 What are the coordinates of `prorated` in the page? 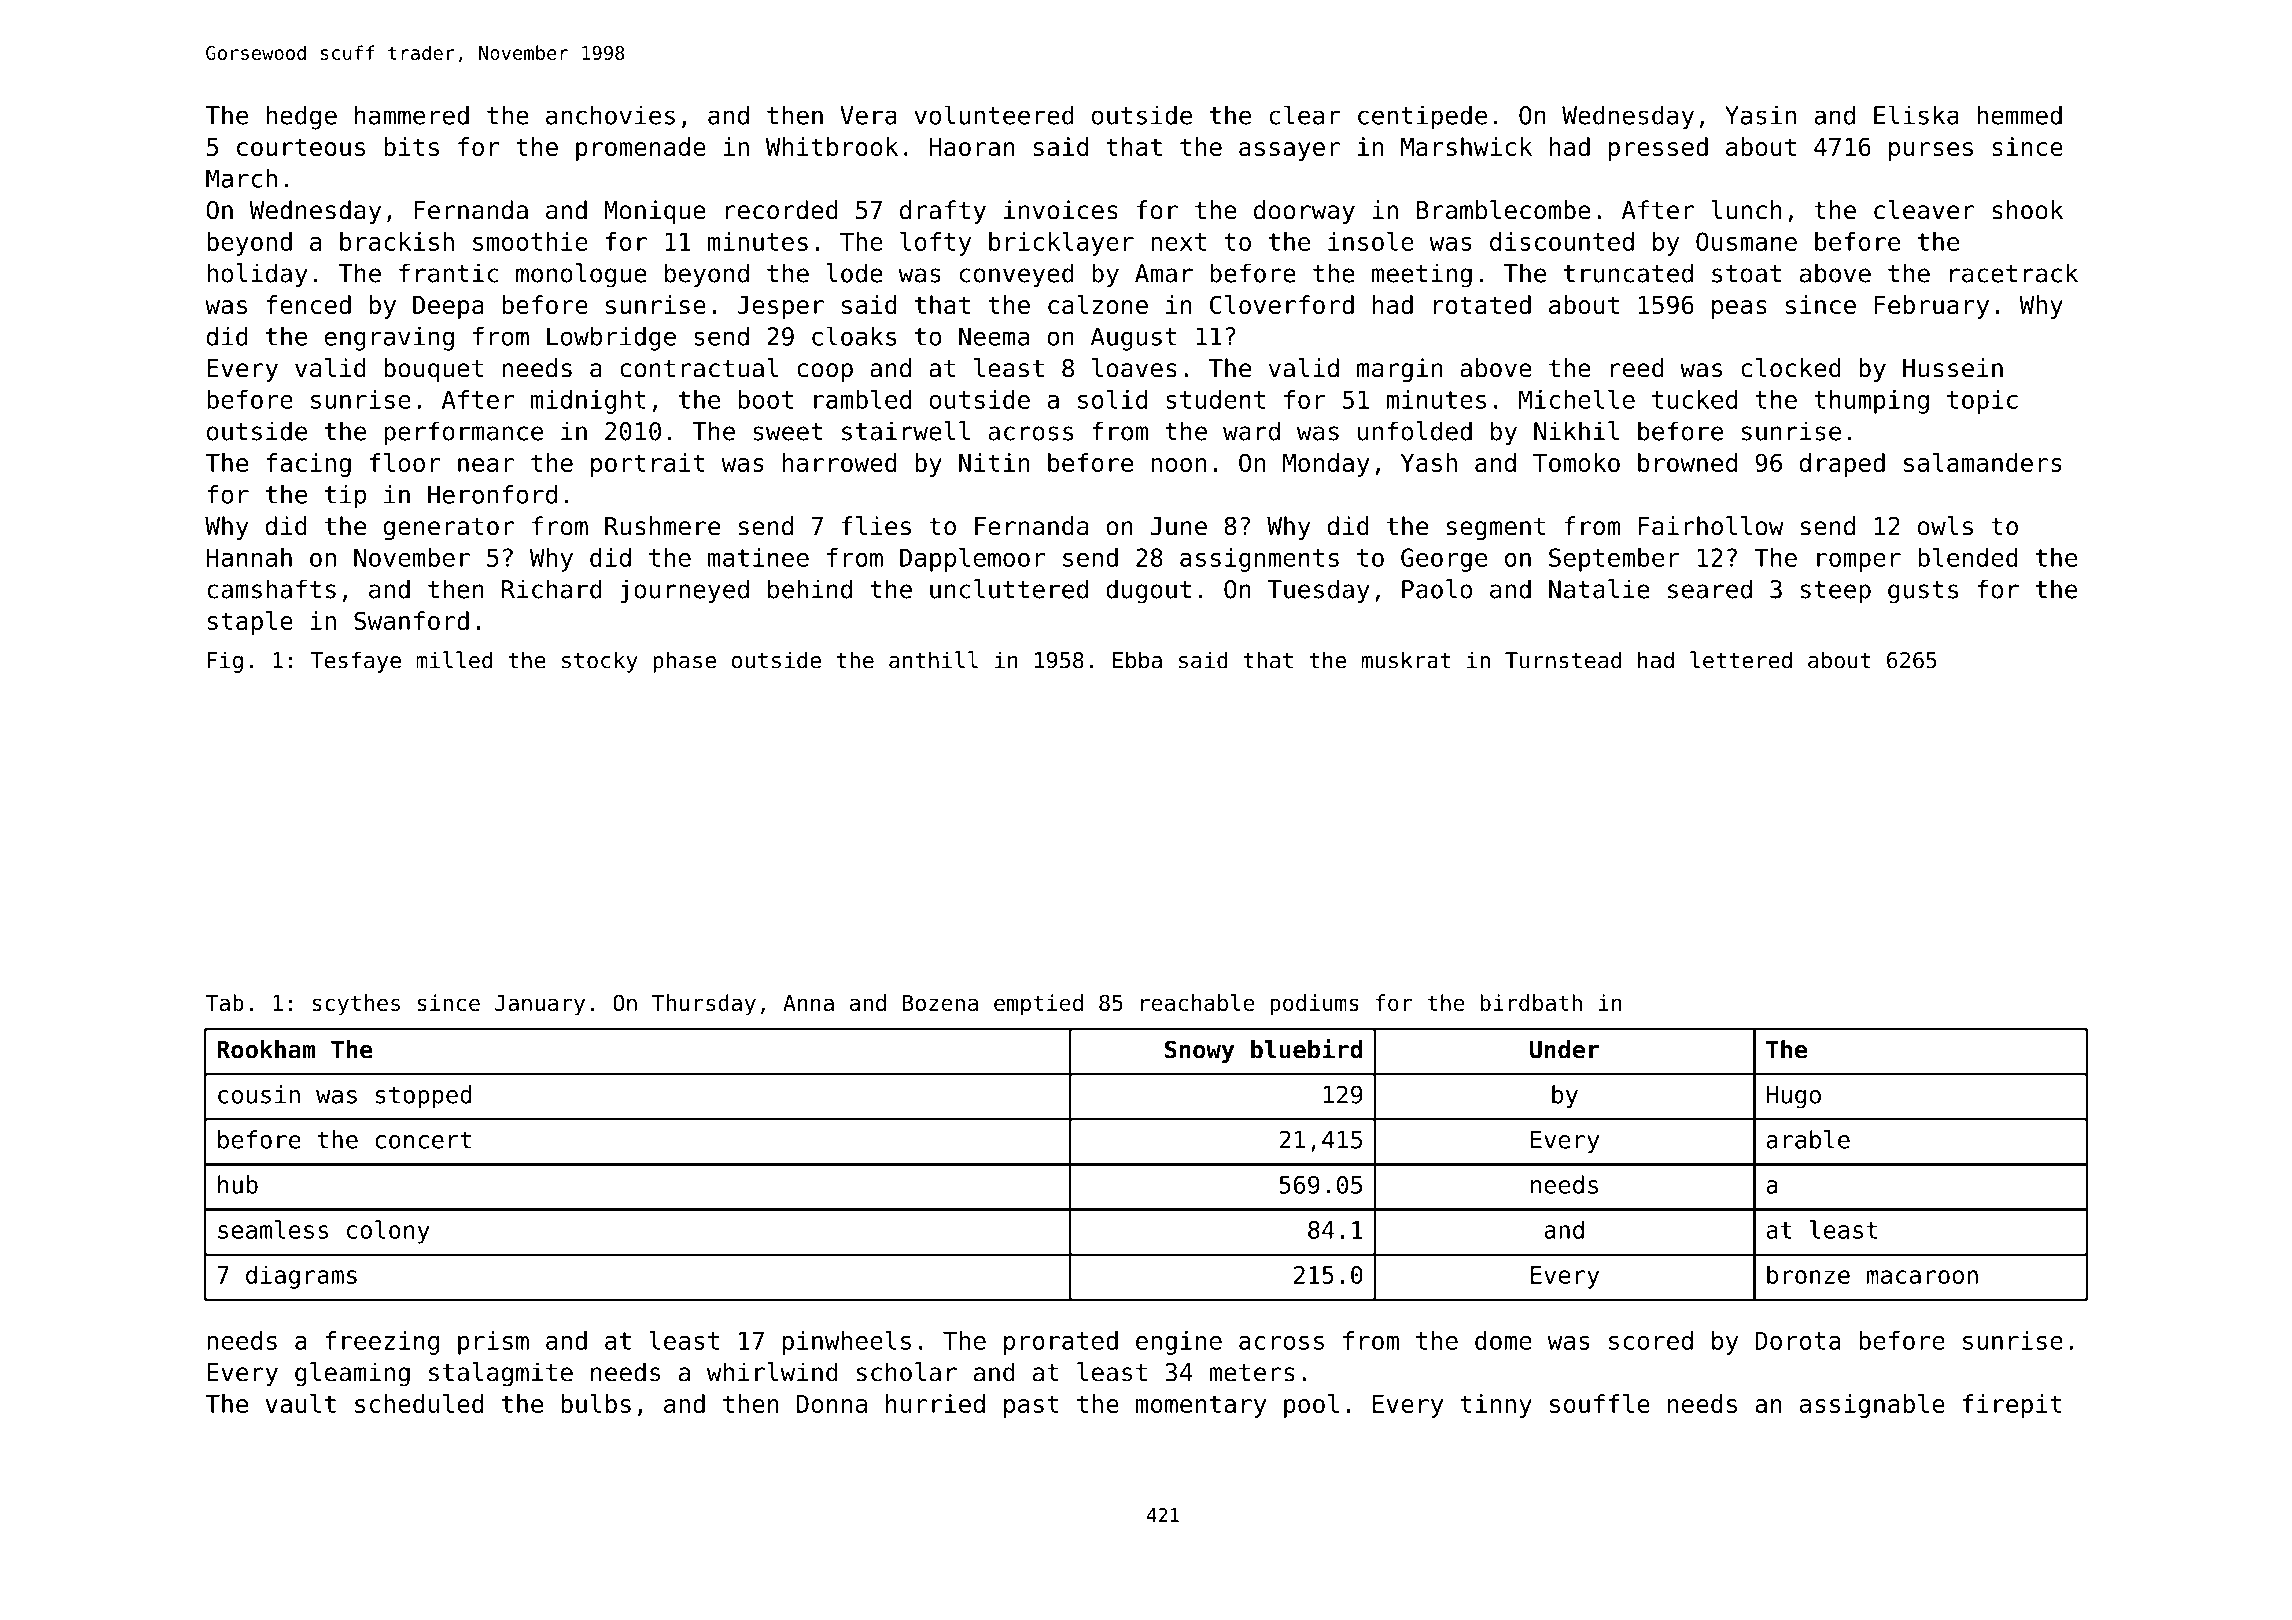 It's located at (1061, 1343).
